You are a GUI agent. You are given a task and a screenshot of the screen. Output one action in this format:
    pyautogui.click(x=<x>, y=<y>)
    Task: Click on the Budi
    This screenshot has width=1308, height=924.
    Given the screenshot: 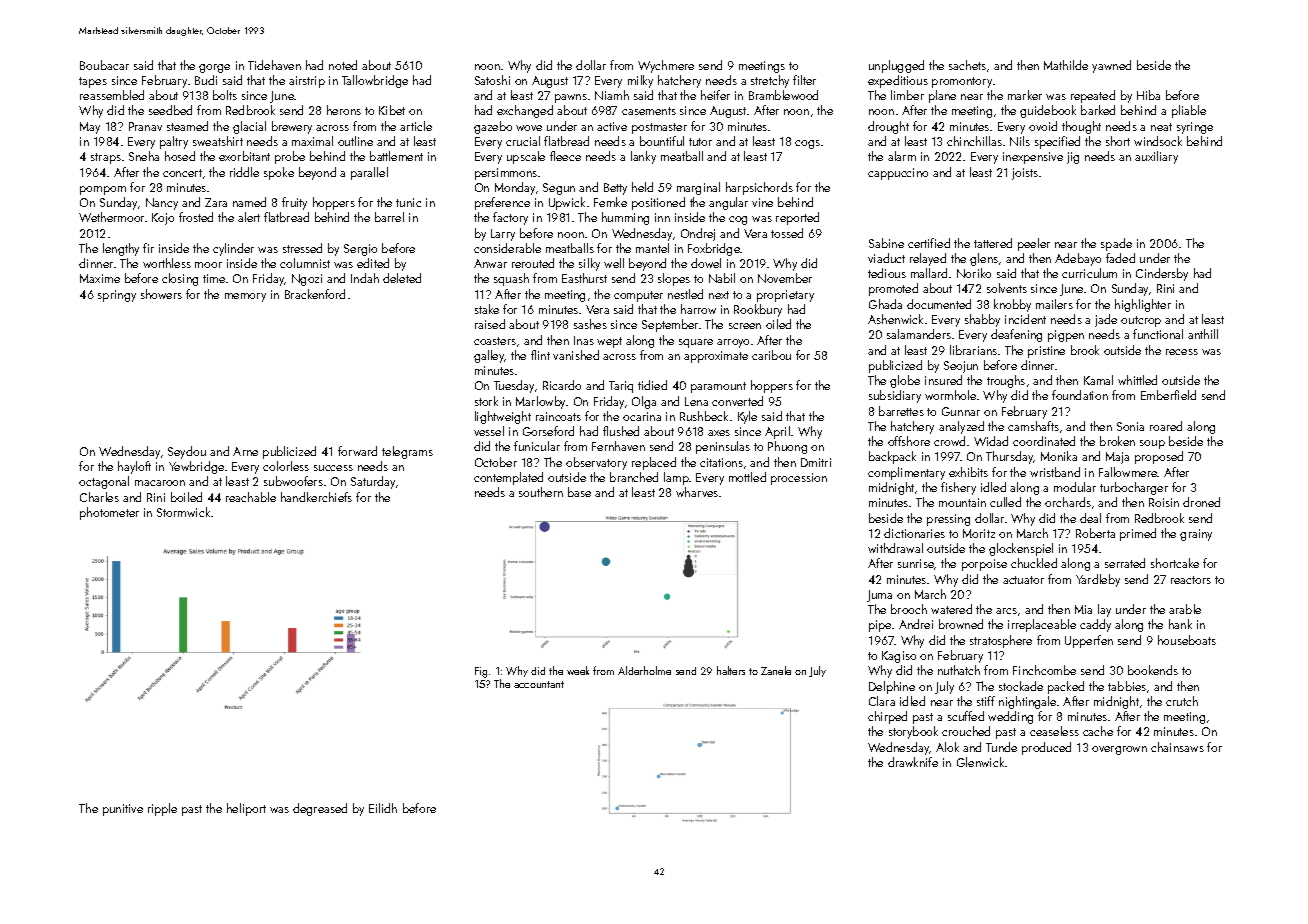 What is the action you would take?
    pyautogui.click(x=206, y=80)
